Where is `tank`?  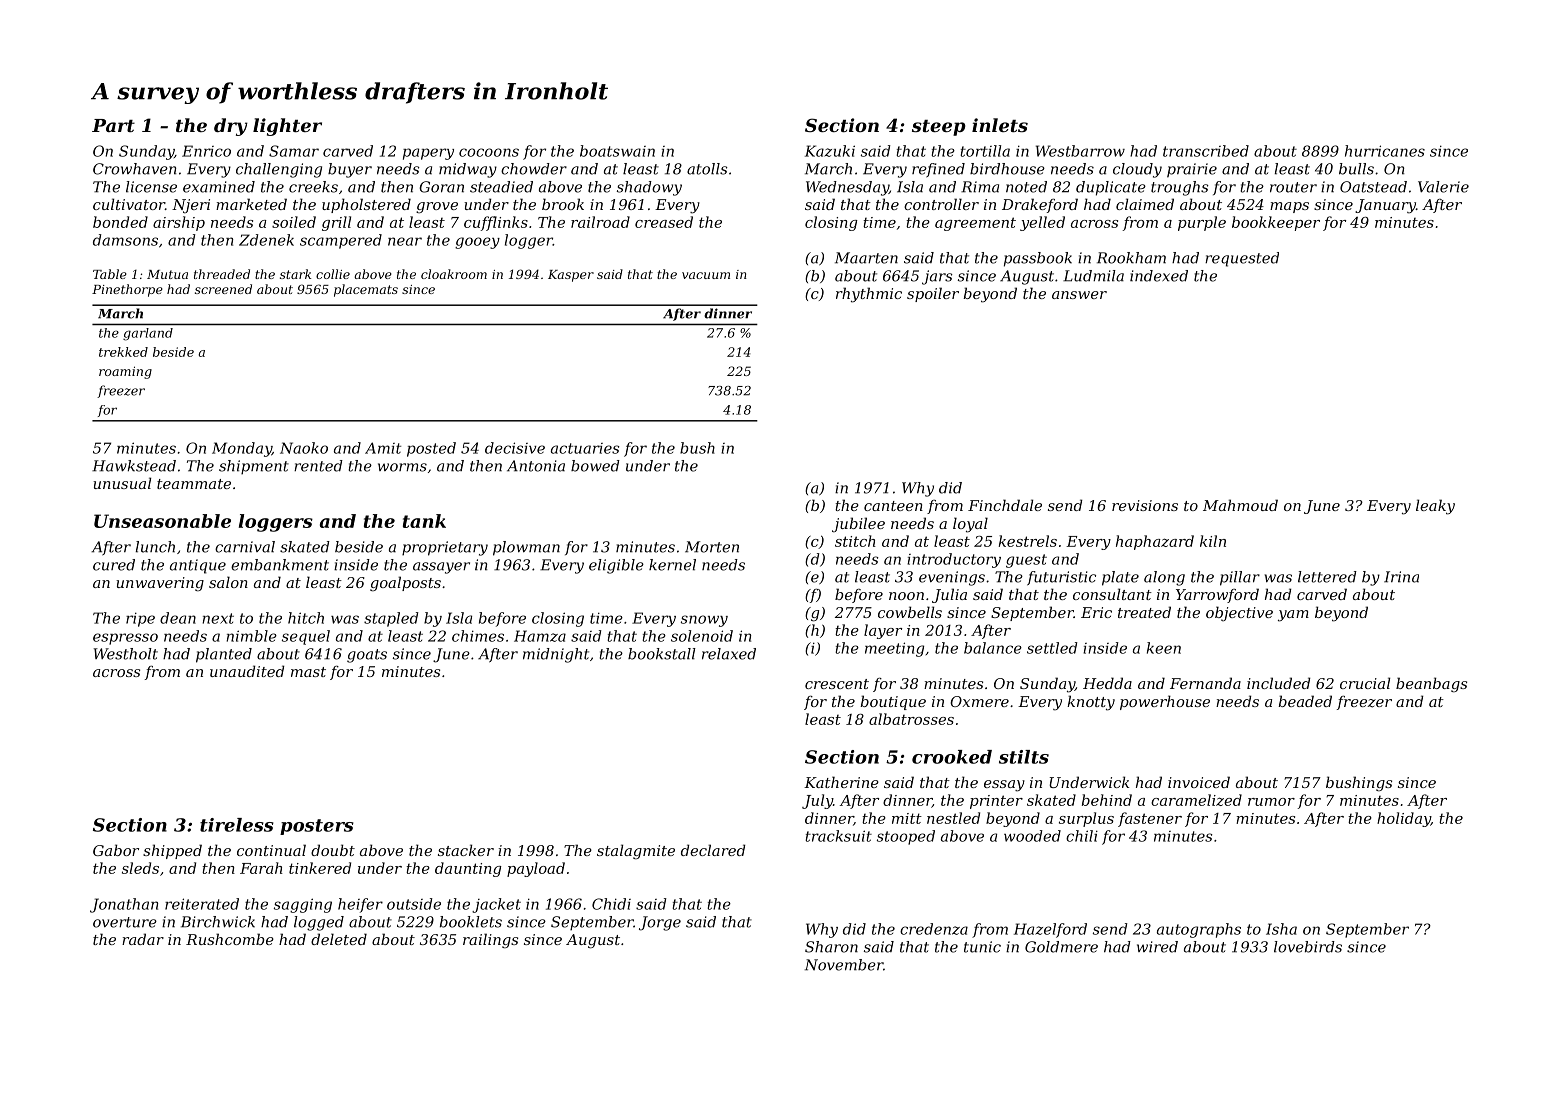 tank is located at coordinates (424, 521).
